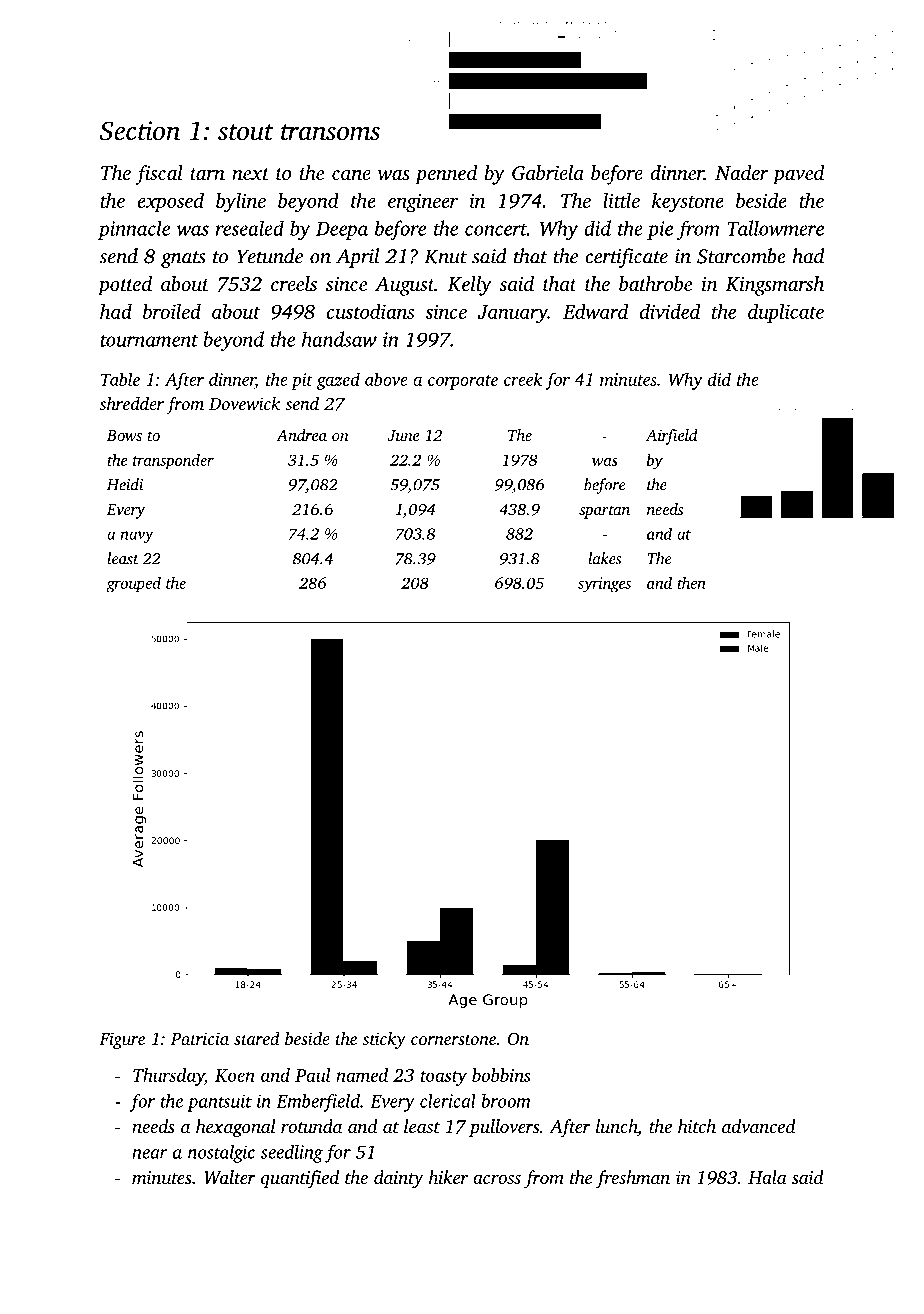 The height and width of the document is (1314, 924). I want to click on then, so click(691, 582).
